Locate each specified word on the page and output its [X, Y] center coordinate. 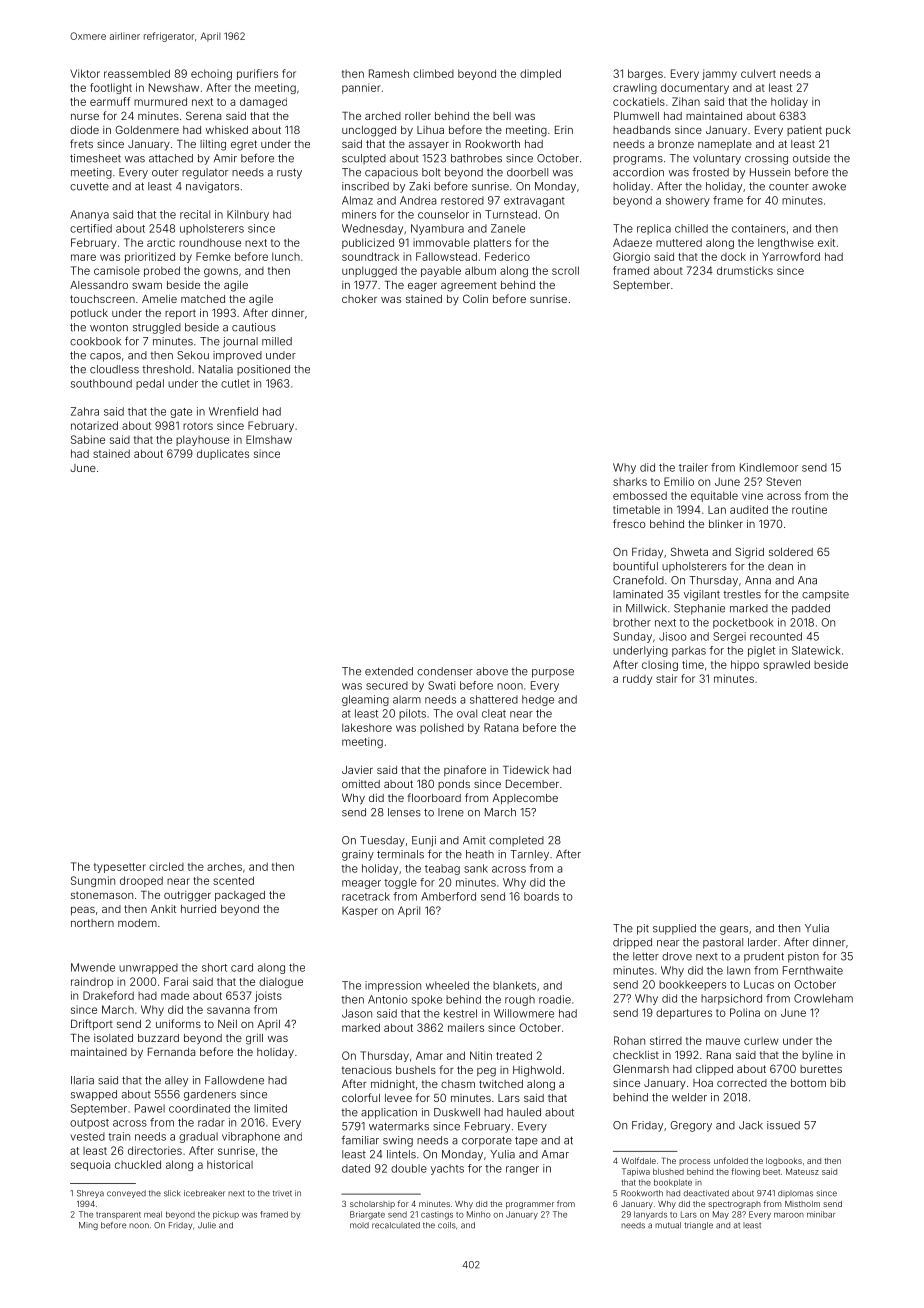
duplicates [223, 454]
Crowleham [823, 998]
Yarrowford [791, 256]
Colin [475, 298]
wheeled [447, 985]
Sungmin [93, 881]
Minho [479, 1214]
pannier [361, 88]
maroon [789, 1215]
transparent [118, 1215]
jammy [719, 74]
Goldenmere [147, 129]
